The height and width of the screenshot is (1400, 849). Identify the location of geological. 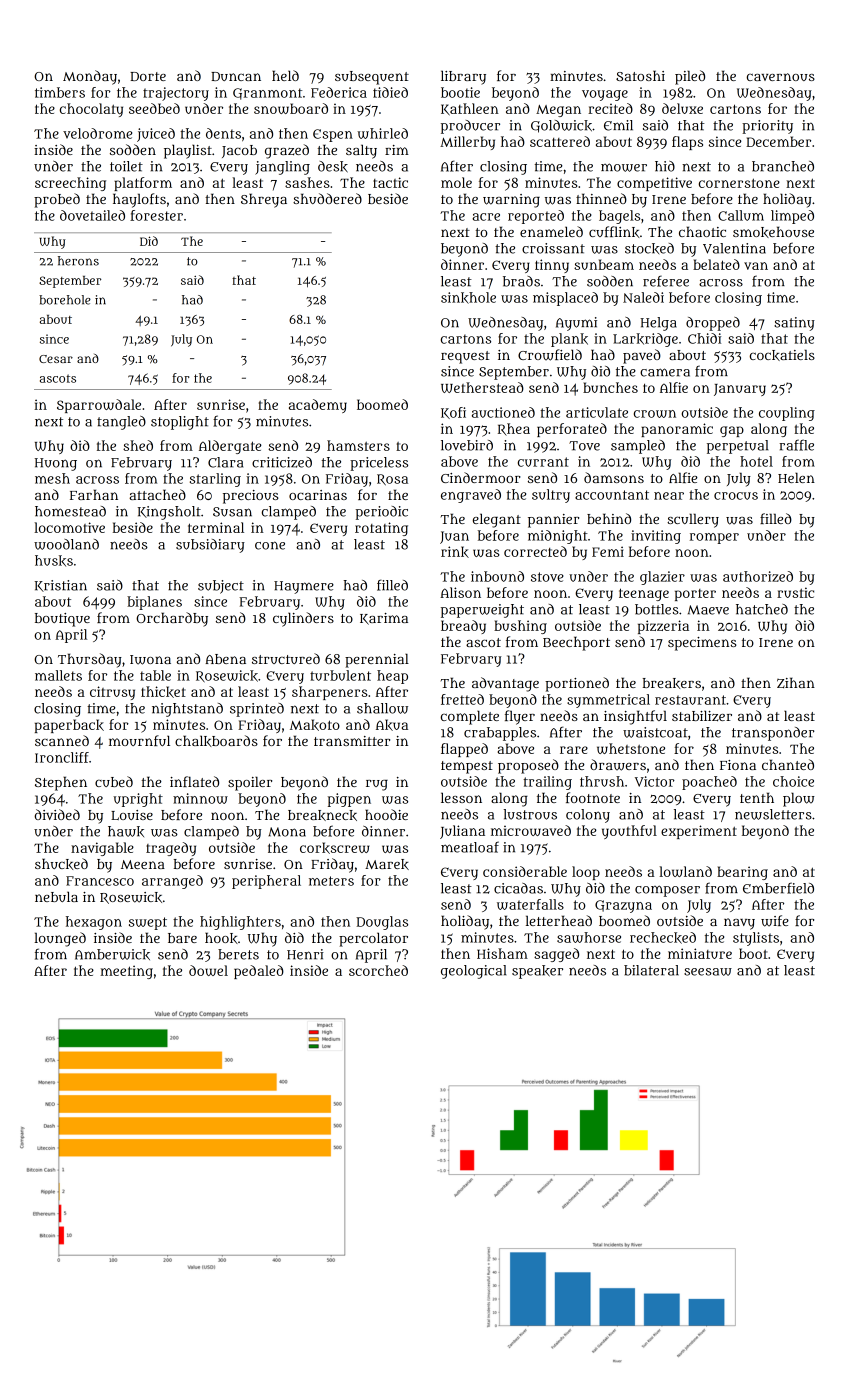
(473, 972).
